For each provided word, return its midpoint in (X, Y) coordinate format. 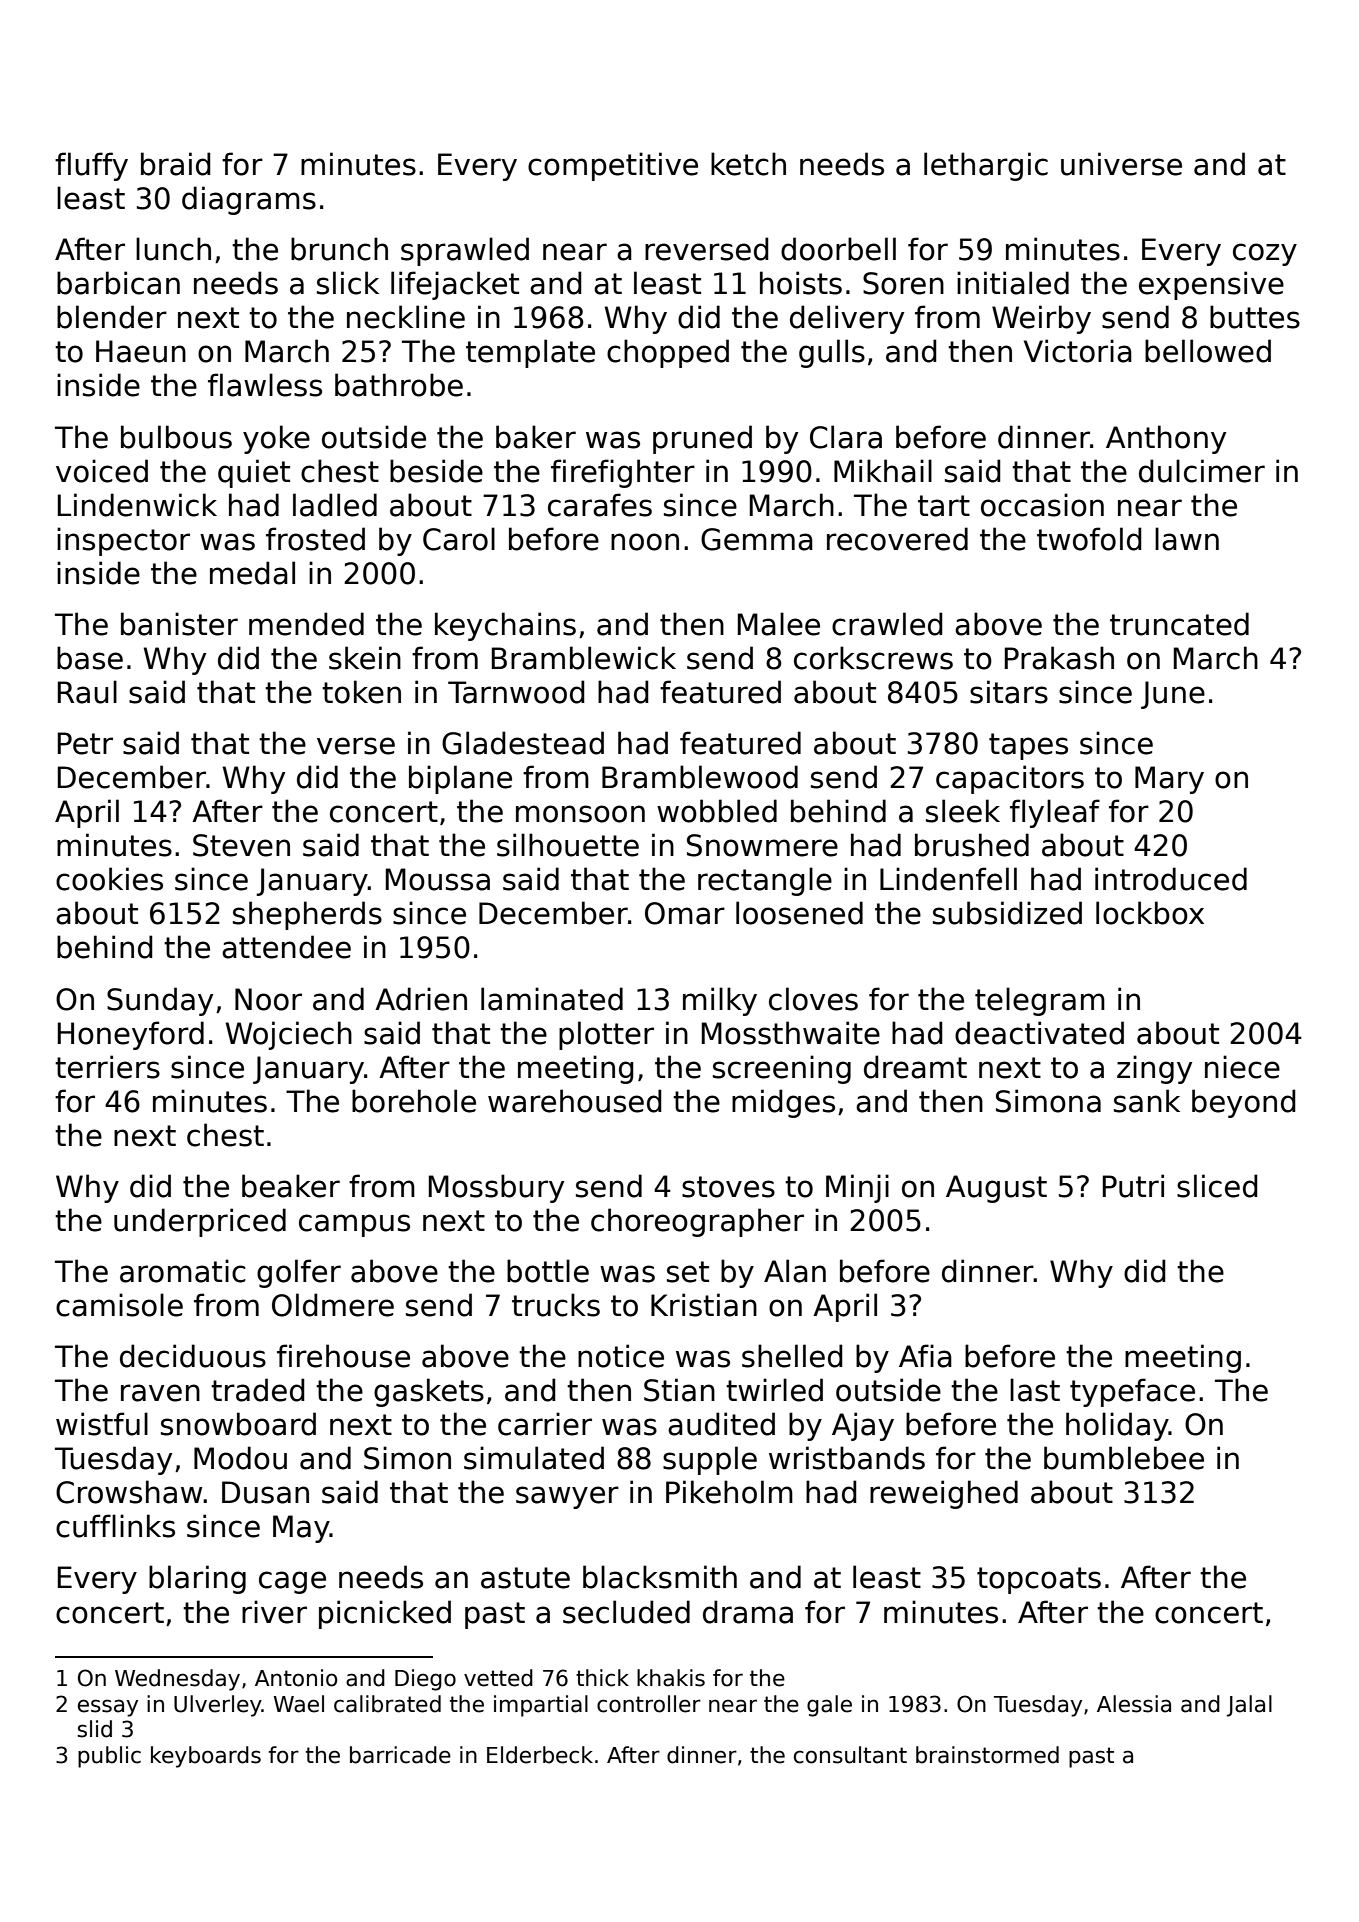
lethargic (986, 166)
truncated (1179, 624)
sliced (1217, 1186)
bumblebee (1124, 1458)
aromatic (183, 1271)
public (109, 1757)
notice (621, 1356)
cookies (109, 879)
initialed (1013, 283)
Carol (459, 539)
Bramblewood (700, 777)
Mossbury (496, 1188)
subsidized (1007, 913)
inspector (123, 541)
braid (176, 164)
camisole (119, 1305)
